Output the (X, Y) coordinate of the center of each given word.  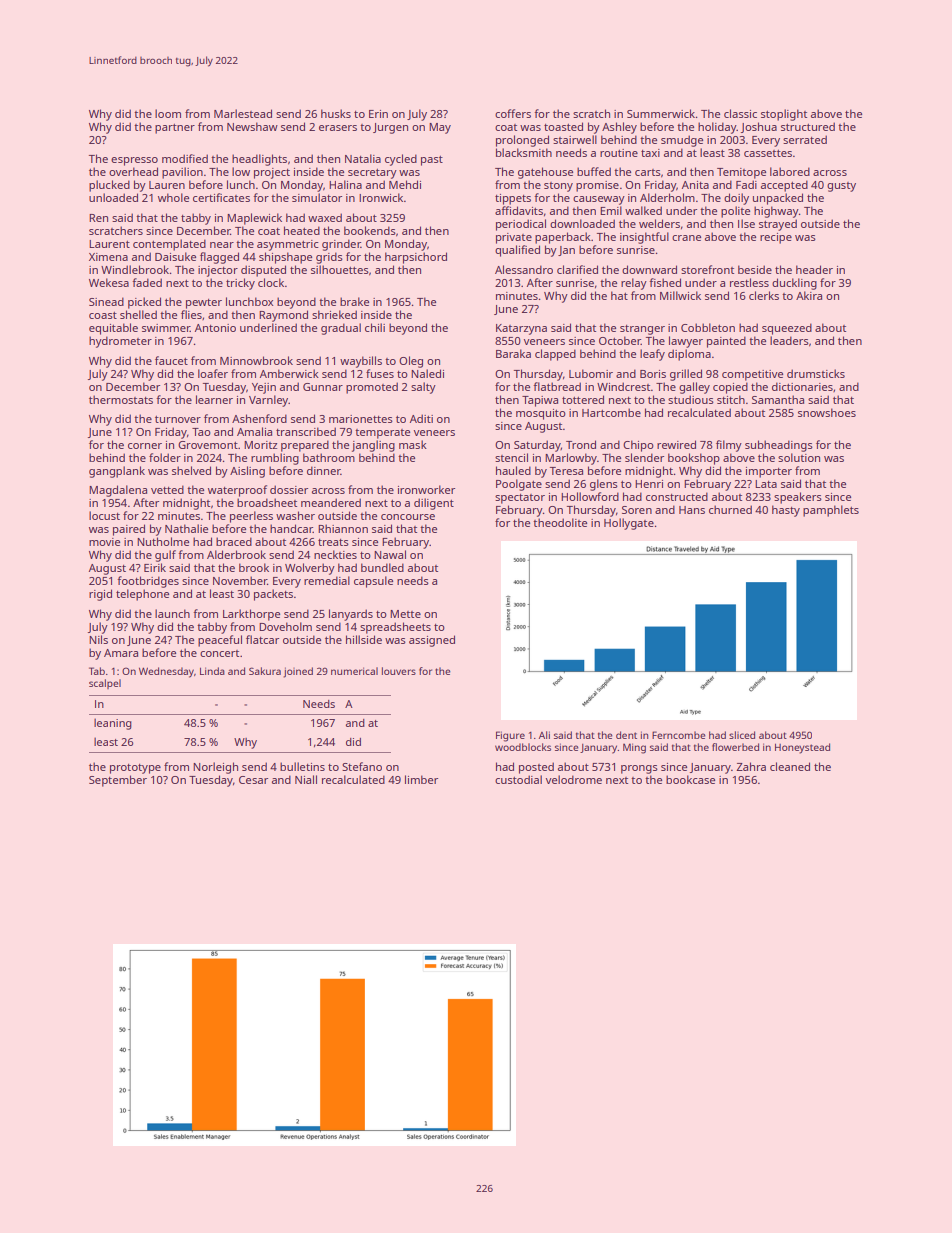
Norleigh (215, 768)
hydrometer (120, 342)
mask (413, 444)
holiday (717, 128)
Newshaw (252, 126)
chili (375, 327)
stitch (731, 399)
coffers (513, 113)
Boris (653, 374)
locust (104, 515)
